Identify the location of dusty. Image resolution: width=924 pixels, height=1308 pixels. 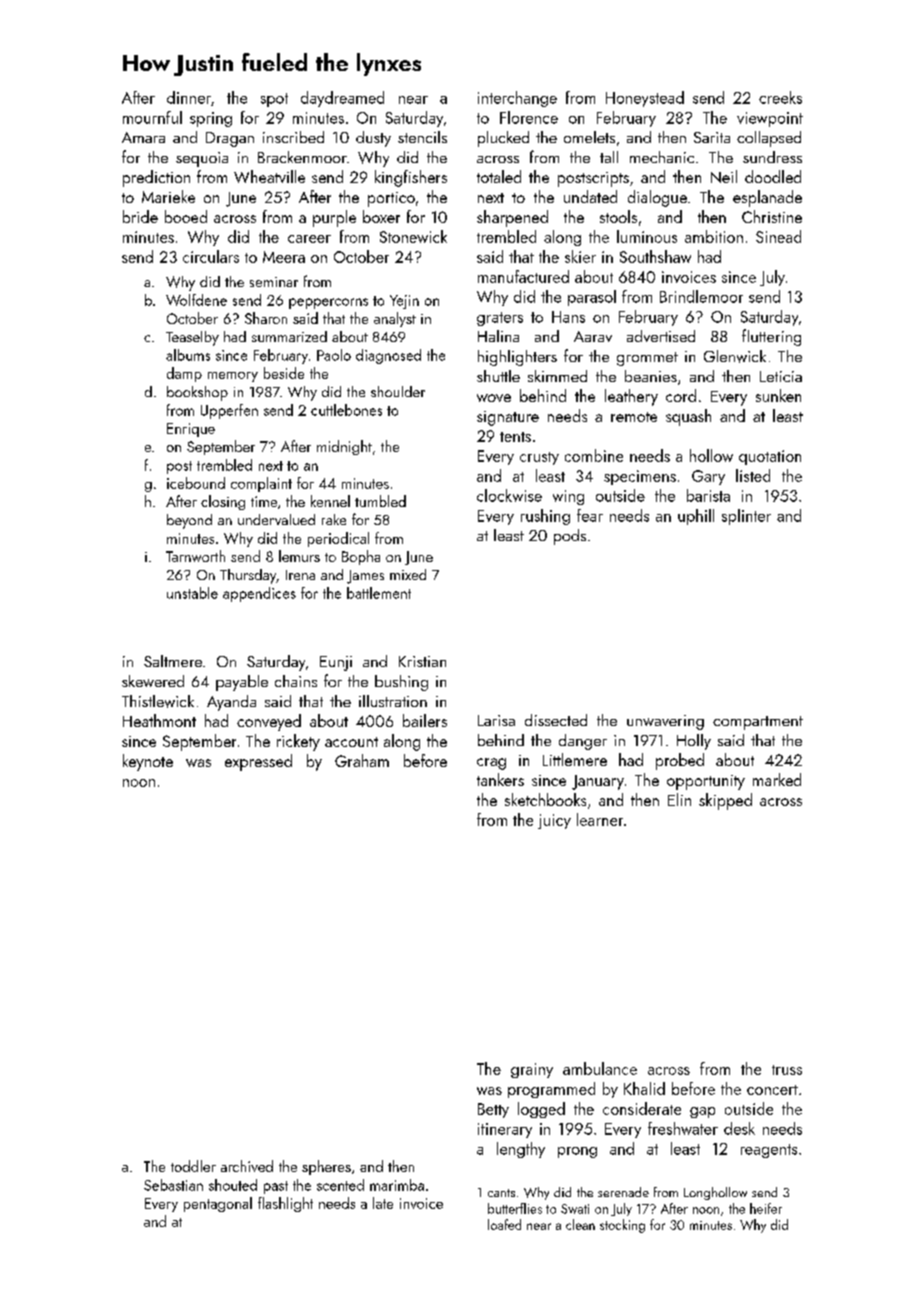
(373, 139).
